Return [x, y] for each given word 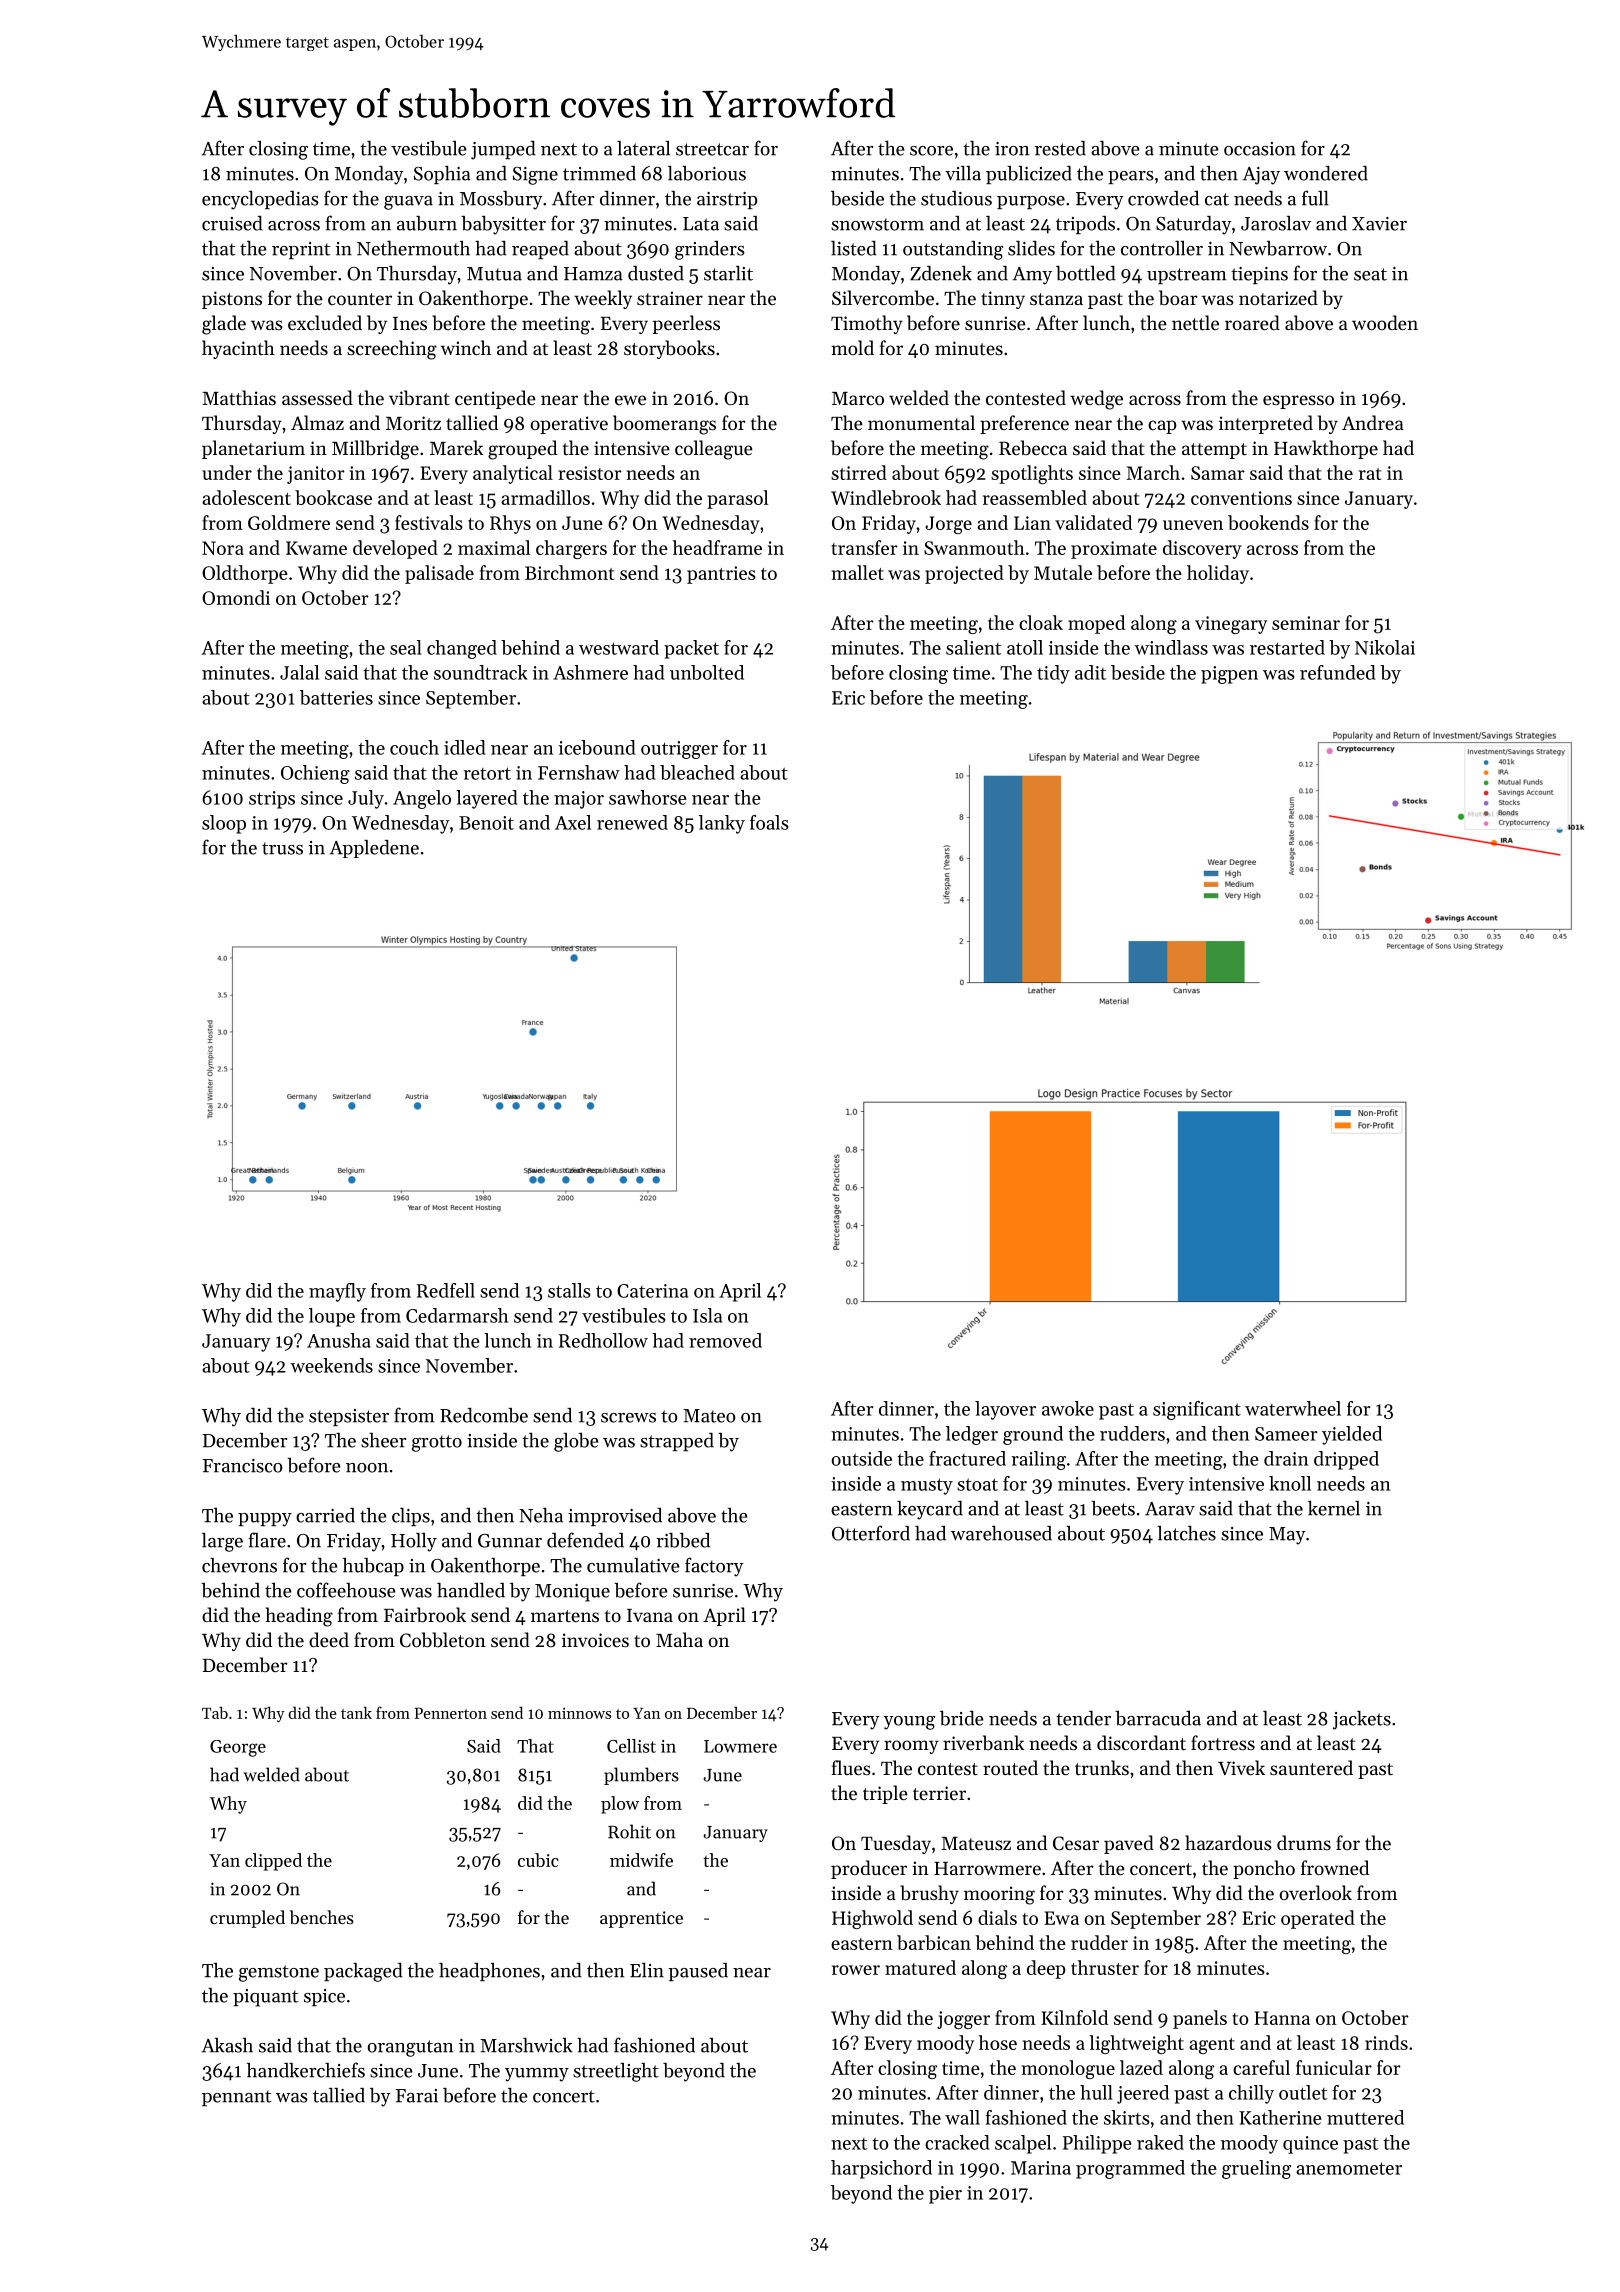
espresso [1298, 402]
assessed [317, 397]
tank [356, 1712]
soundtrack [481, 672]
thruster [1105, 1967]
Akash [227, 2045]
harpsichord [881, 2169]
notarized [1278, 297]
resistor [590, 473]
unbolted [707, 672]
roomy [911, 1747]
